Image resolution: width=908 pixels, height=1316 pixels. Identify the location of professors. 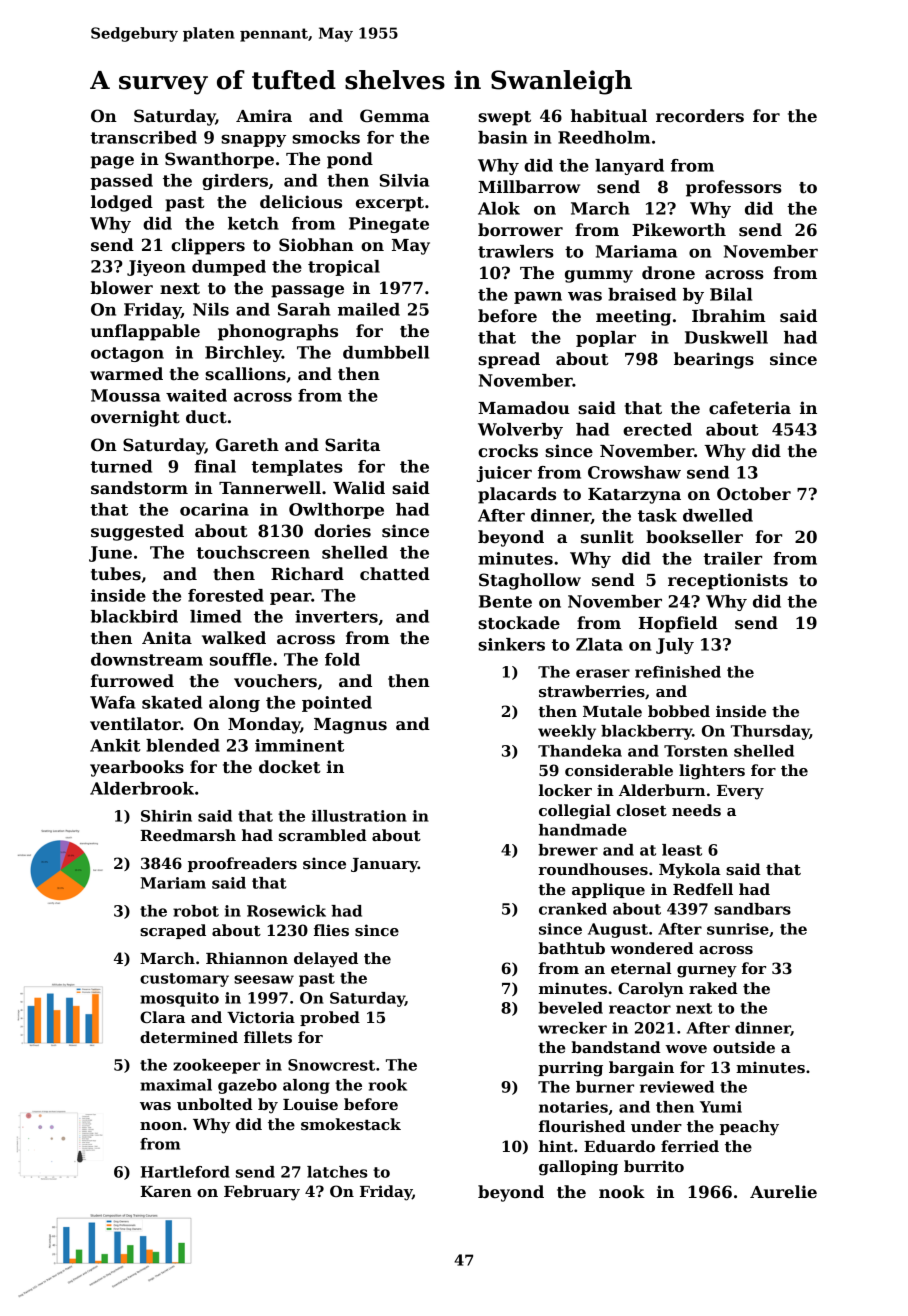
(734, 188).
